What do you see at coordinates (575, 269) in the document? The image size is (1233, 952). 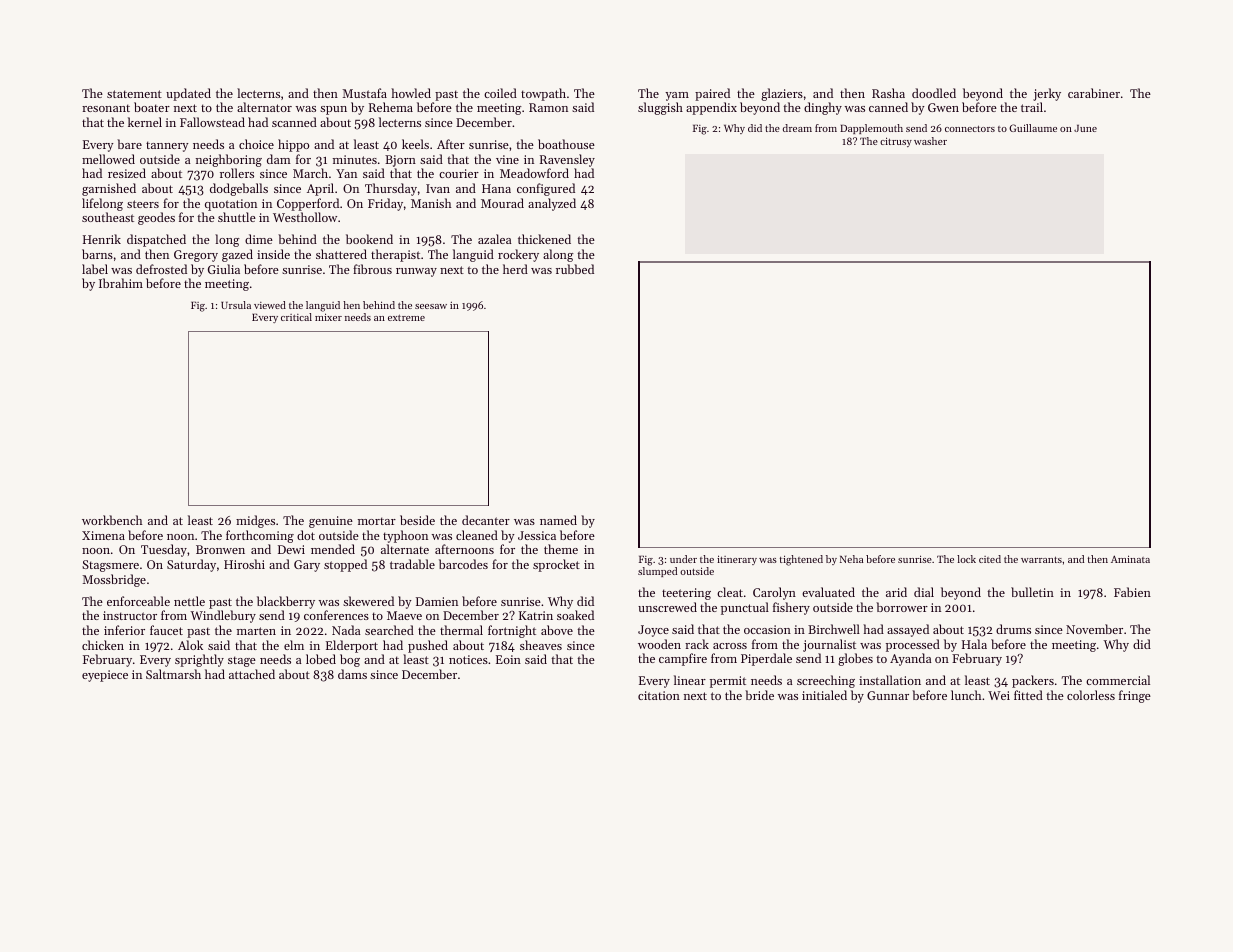 I see `rubbed` at bounding box center [575, 269].
